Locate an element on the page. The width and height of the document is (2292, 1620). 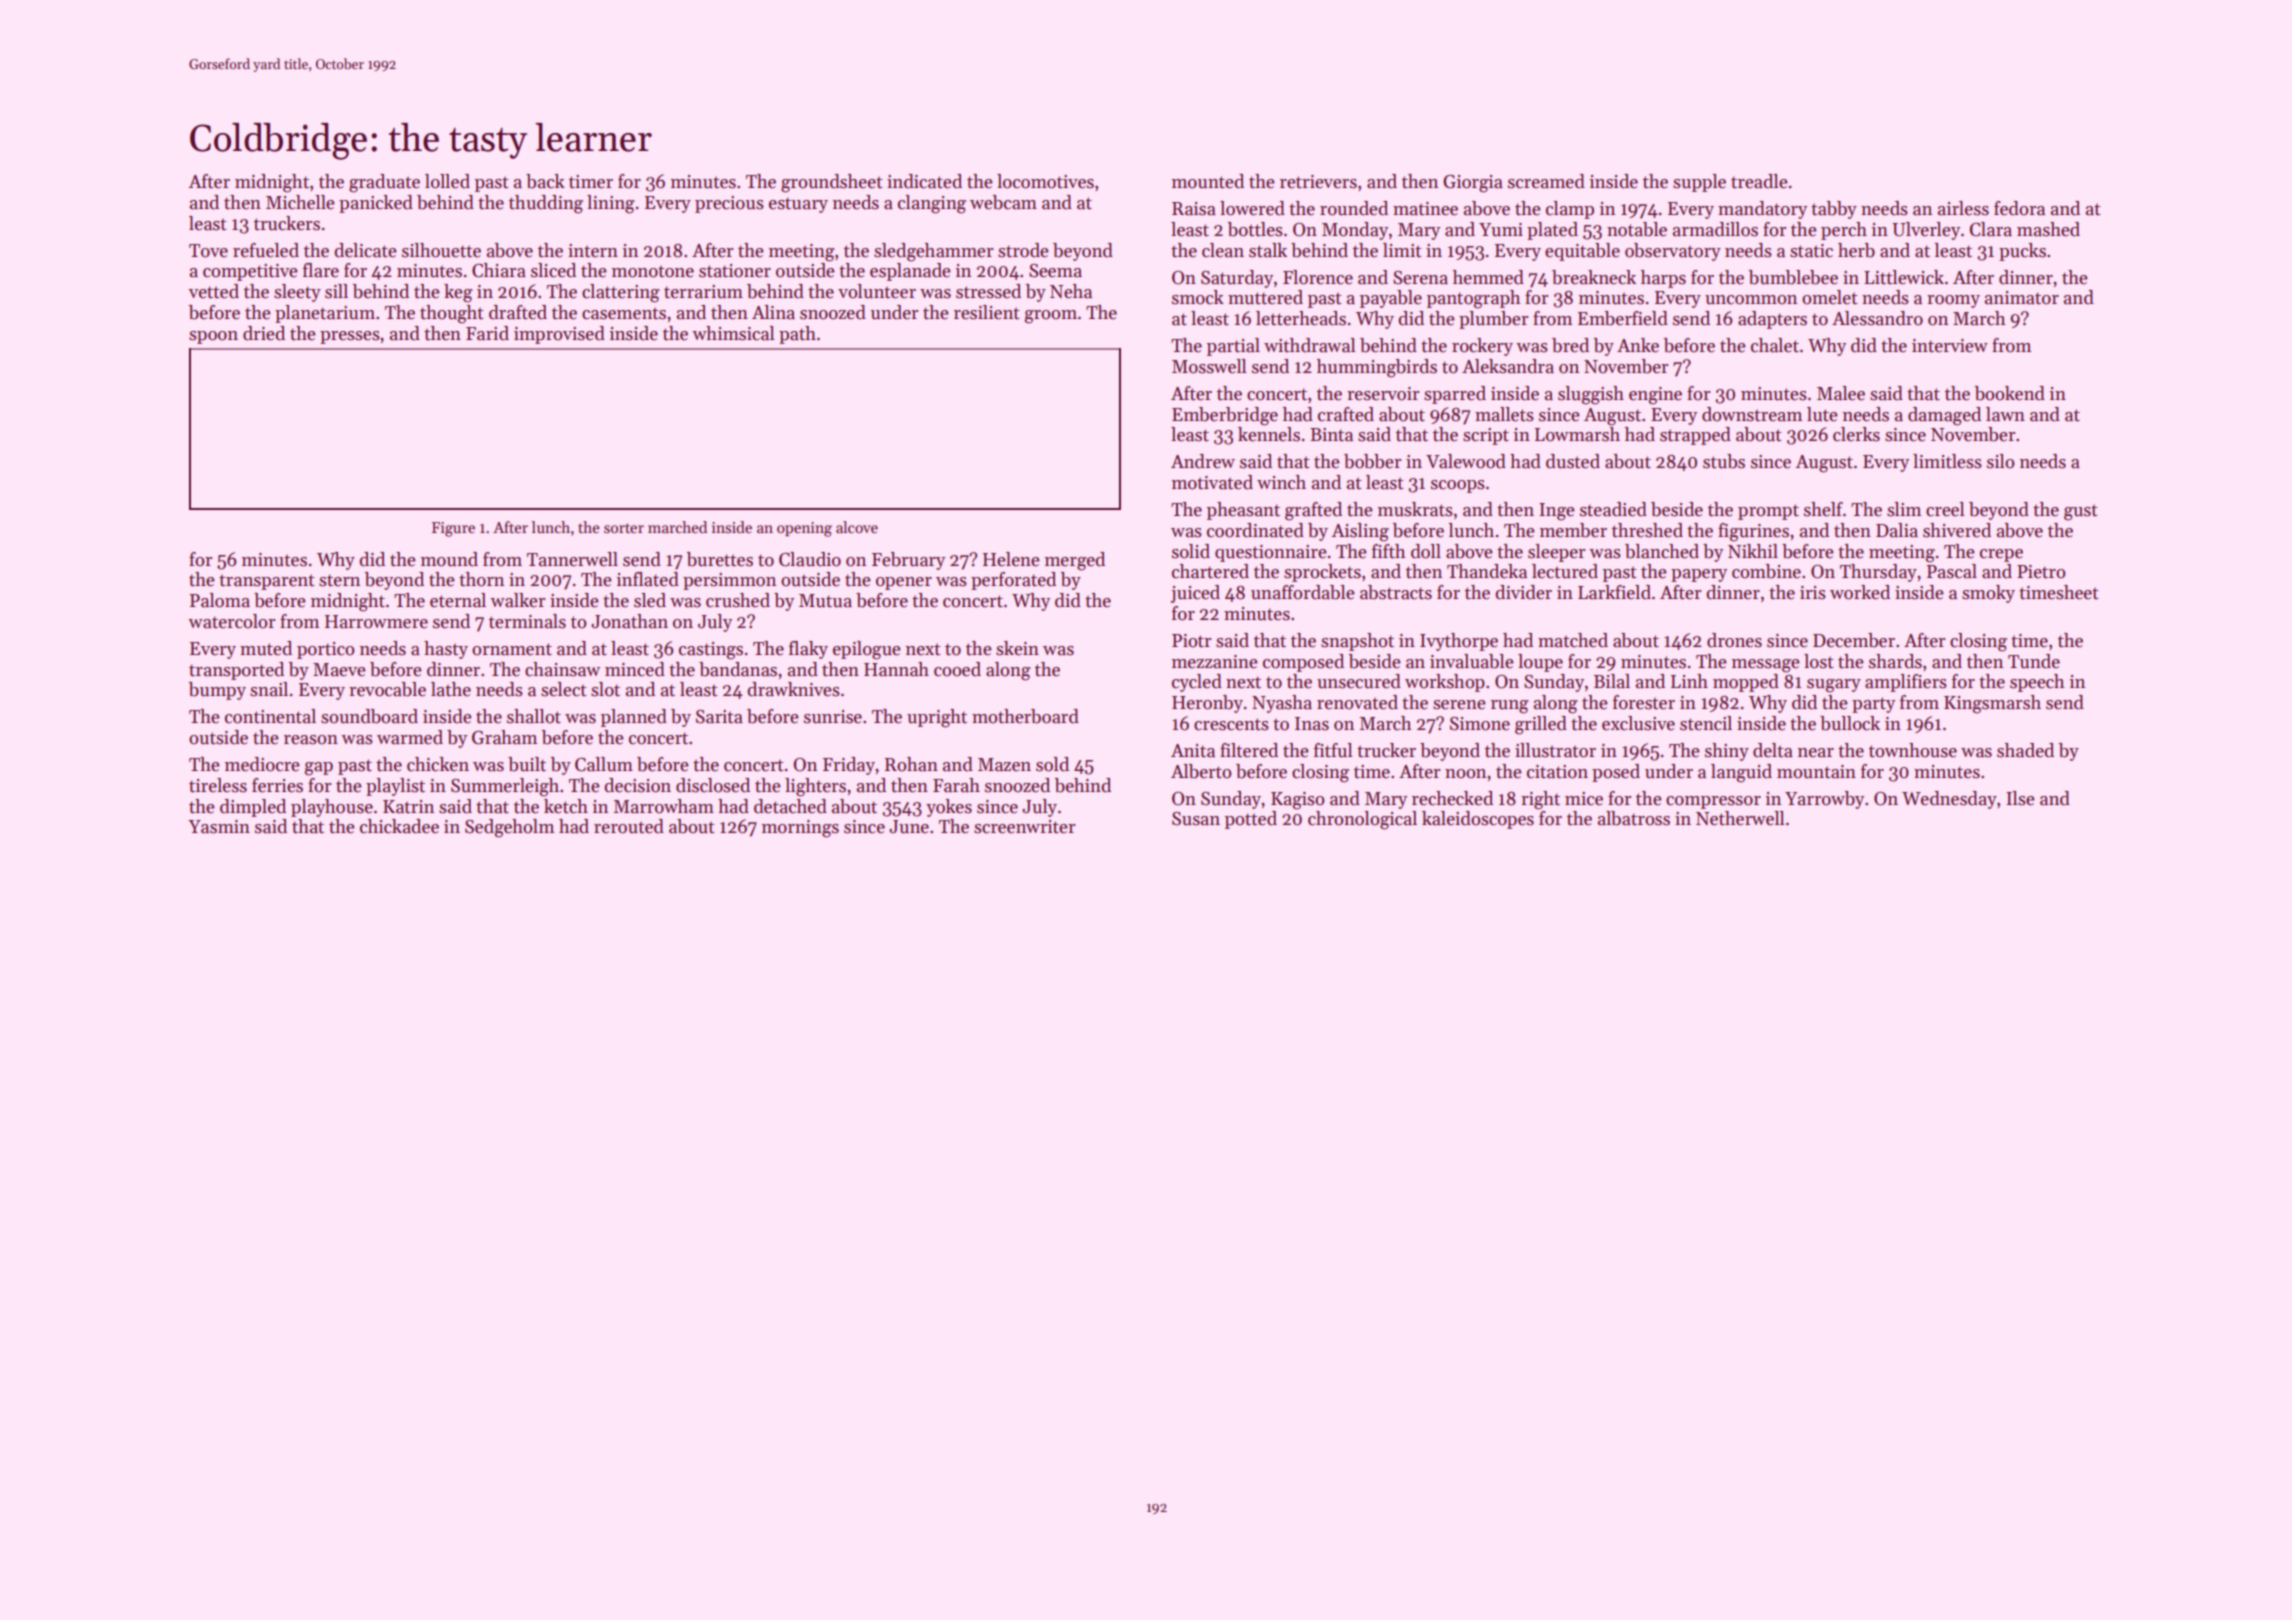
castings is located at coordinates (711, 651).
